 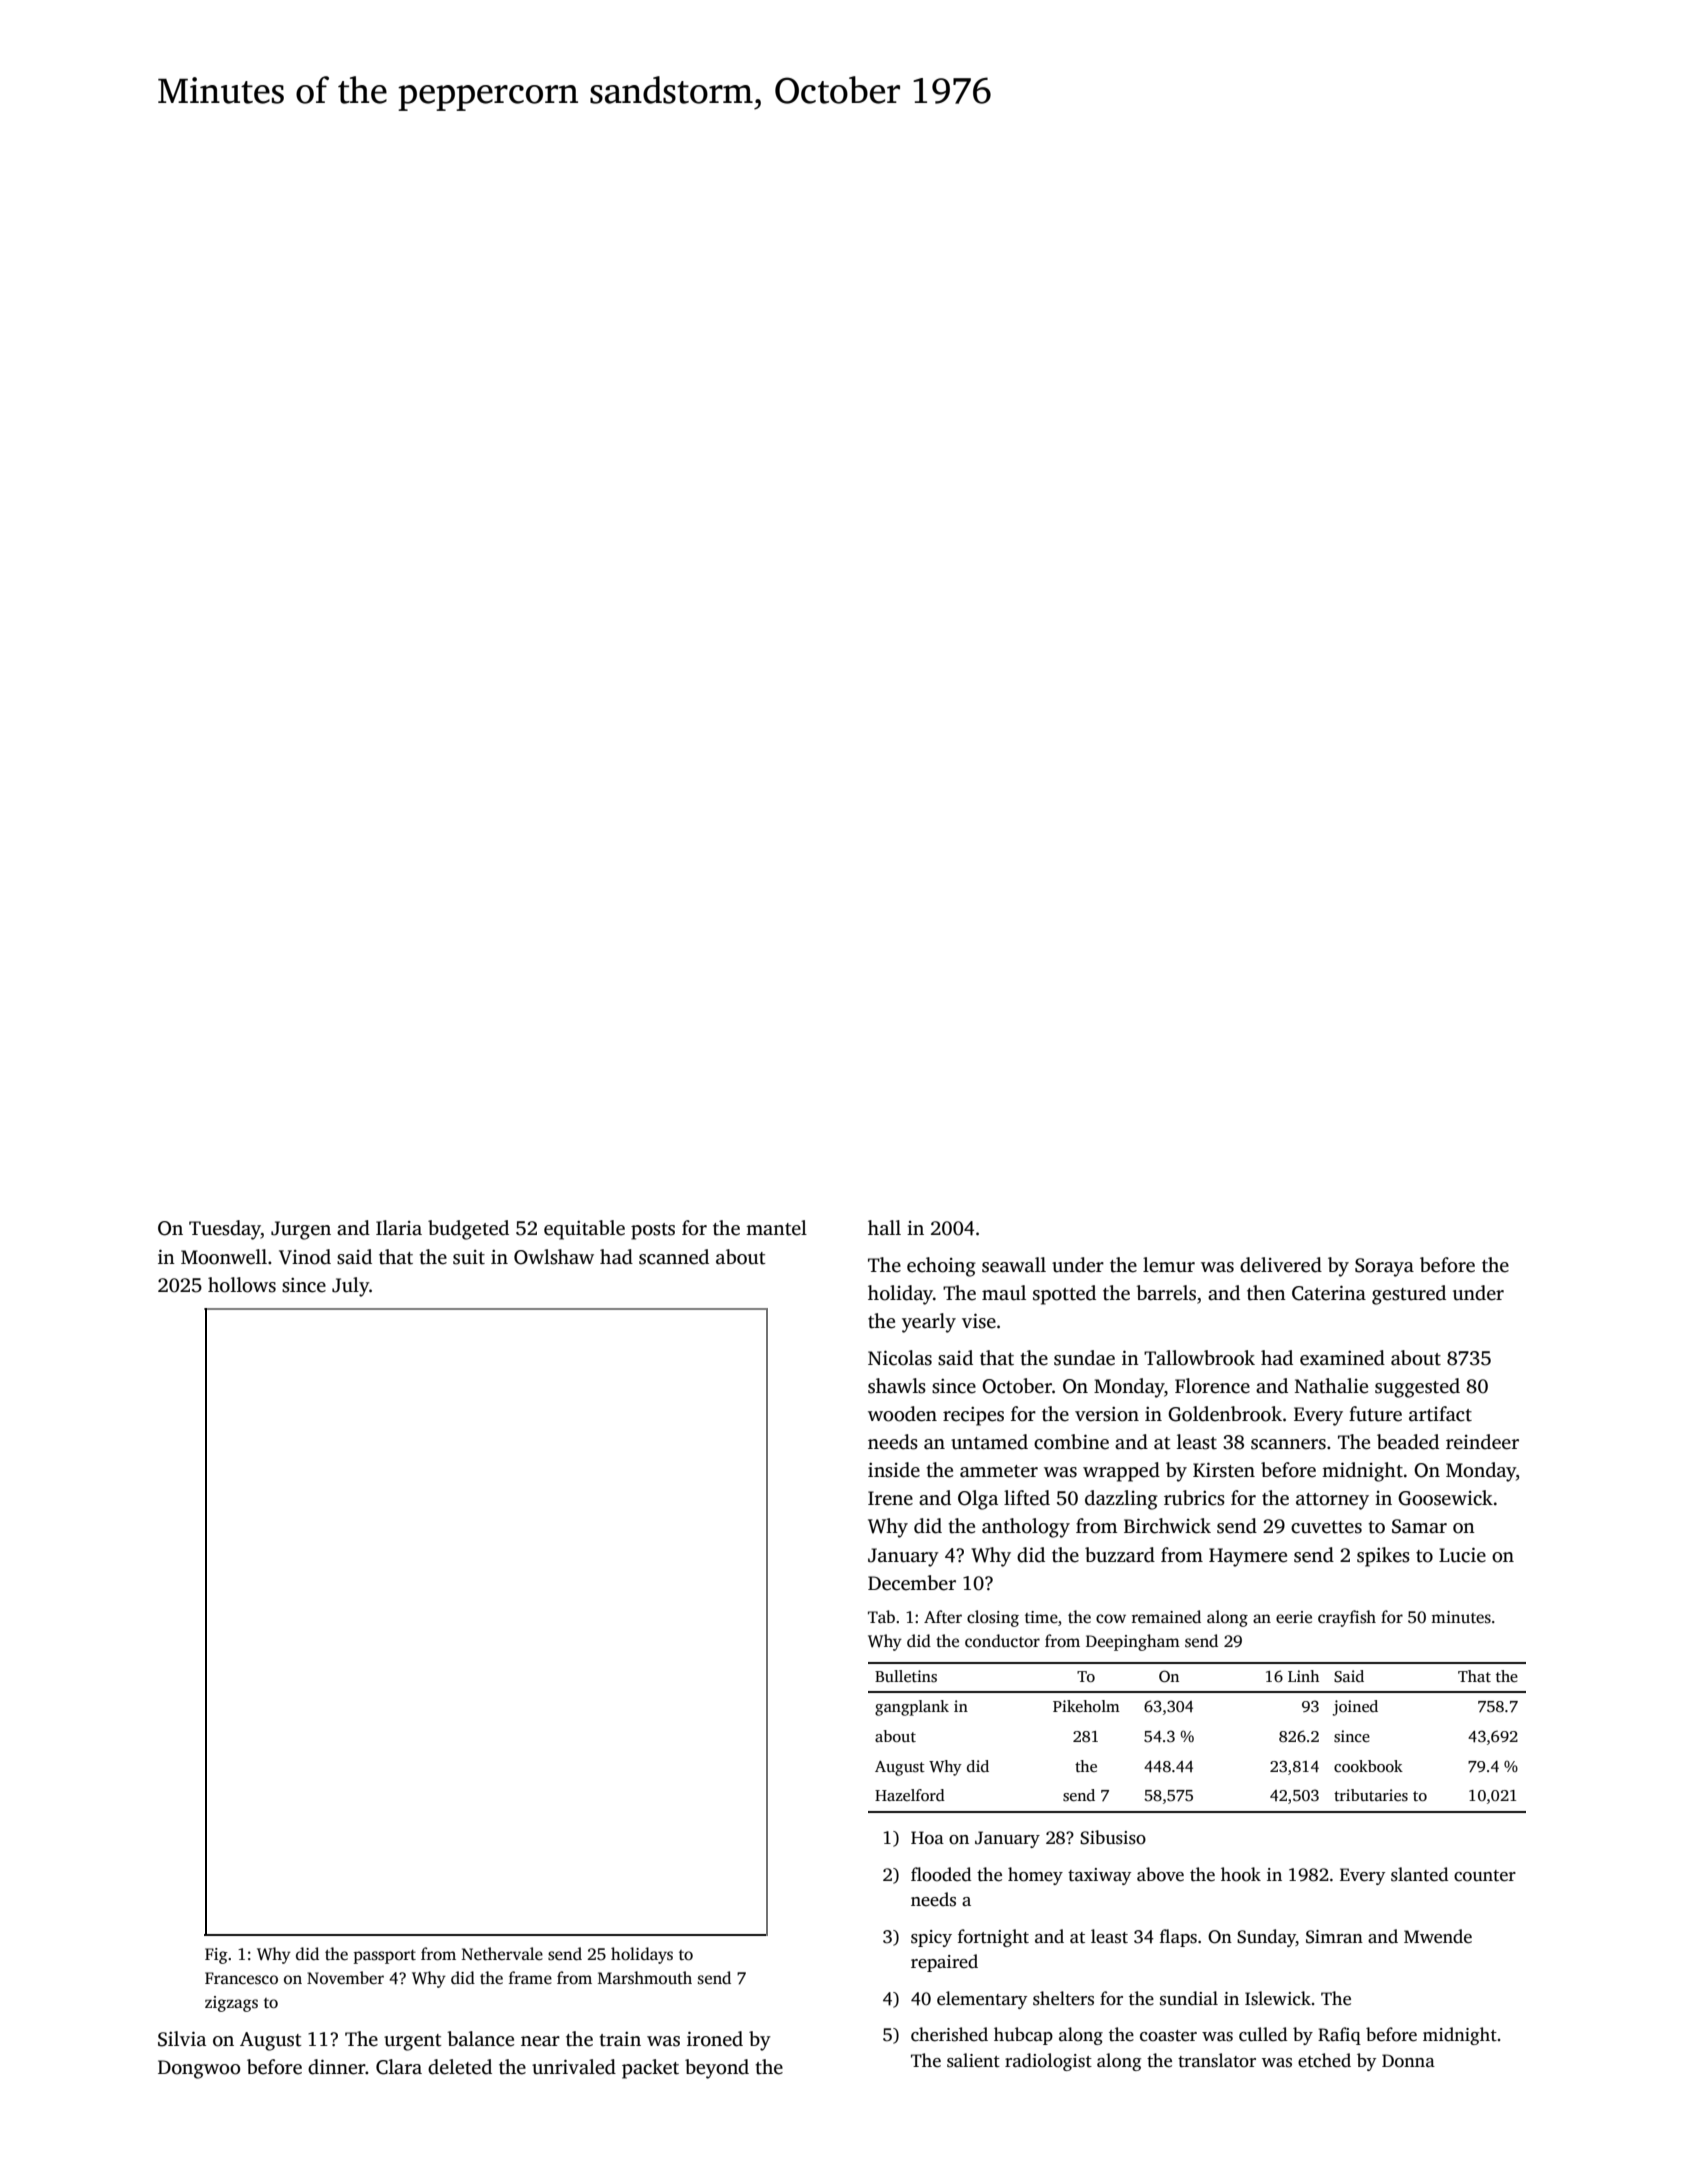 What do you see at coordinates (890, 1498) in the page?
I see `Irene` at bounding box center [890, 1498].
